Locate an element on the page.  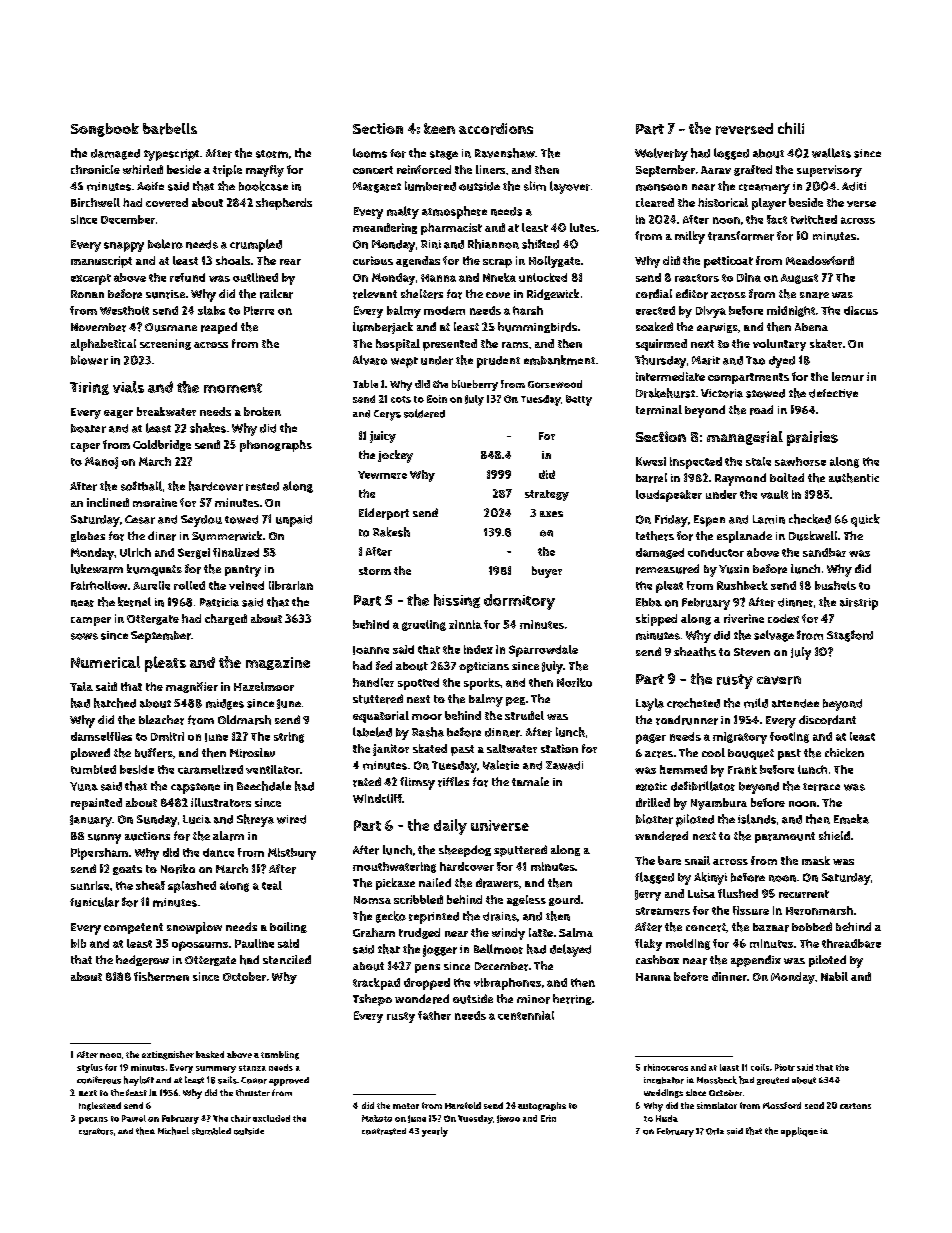
excluded is located at coordinates (271, 1118).
